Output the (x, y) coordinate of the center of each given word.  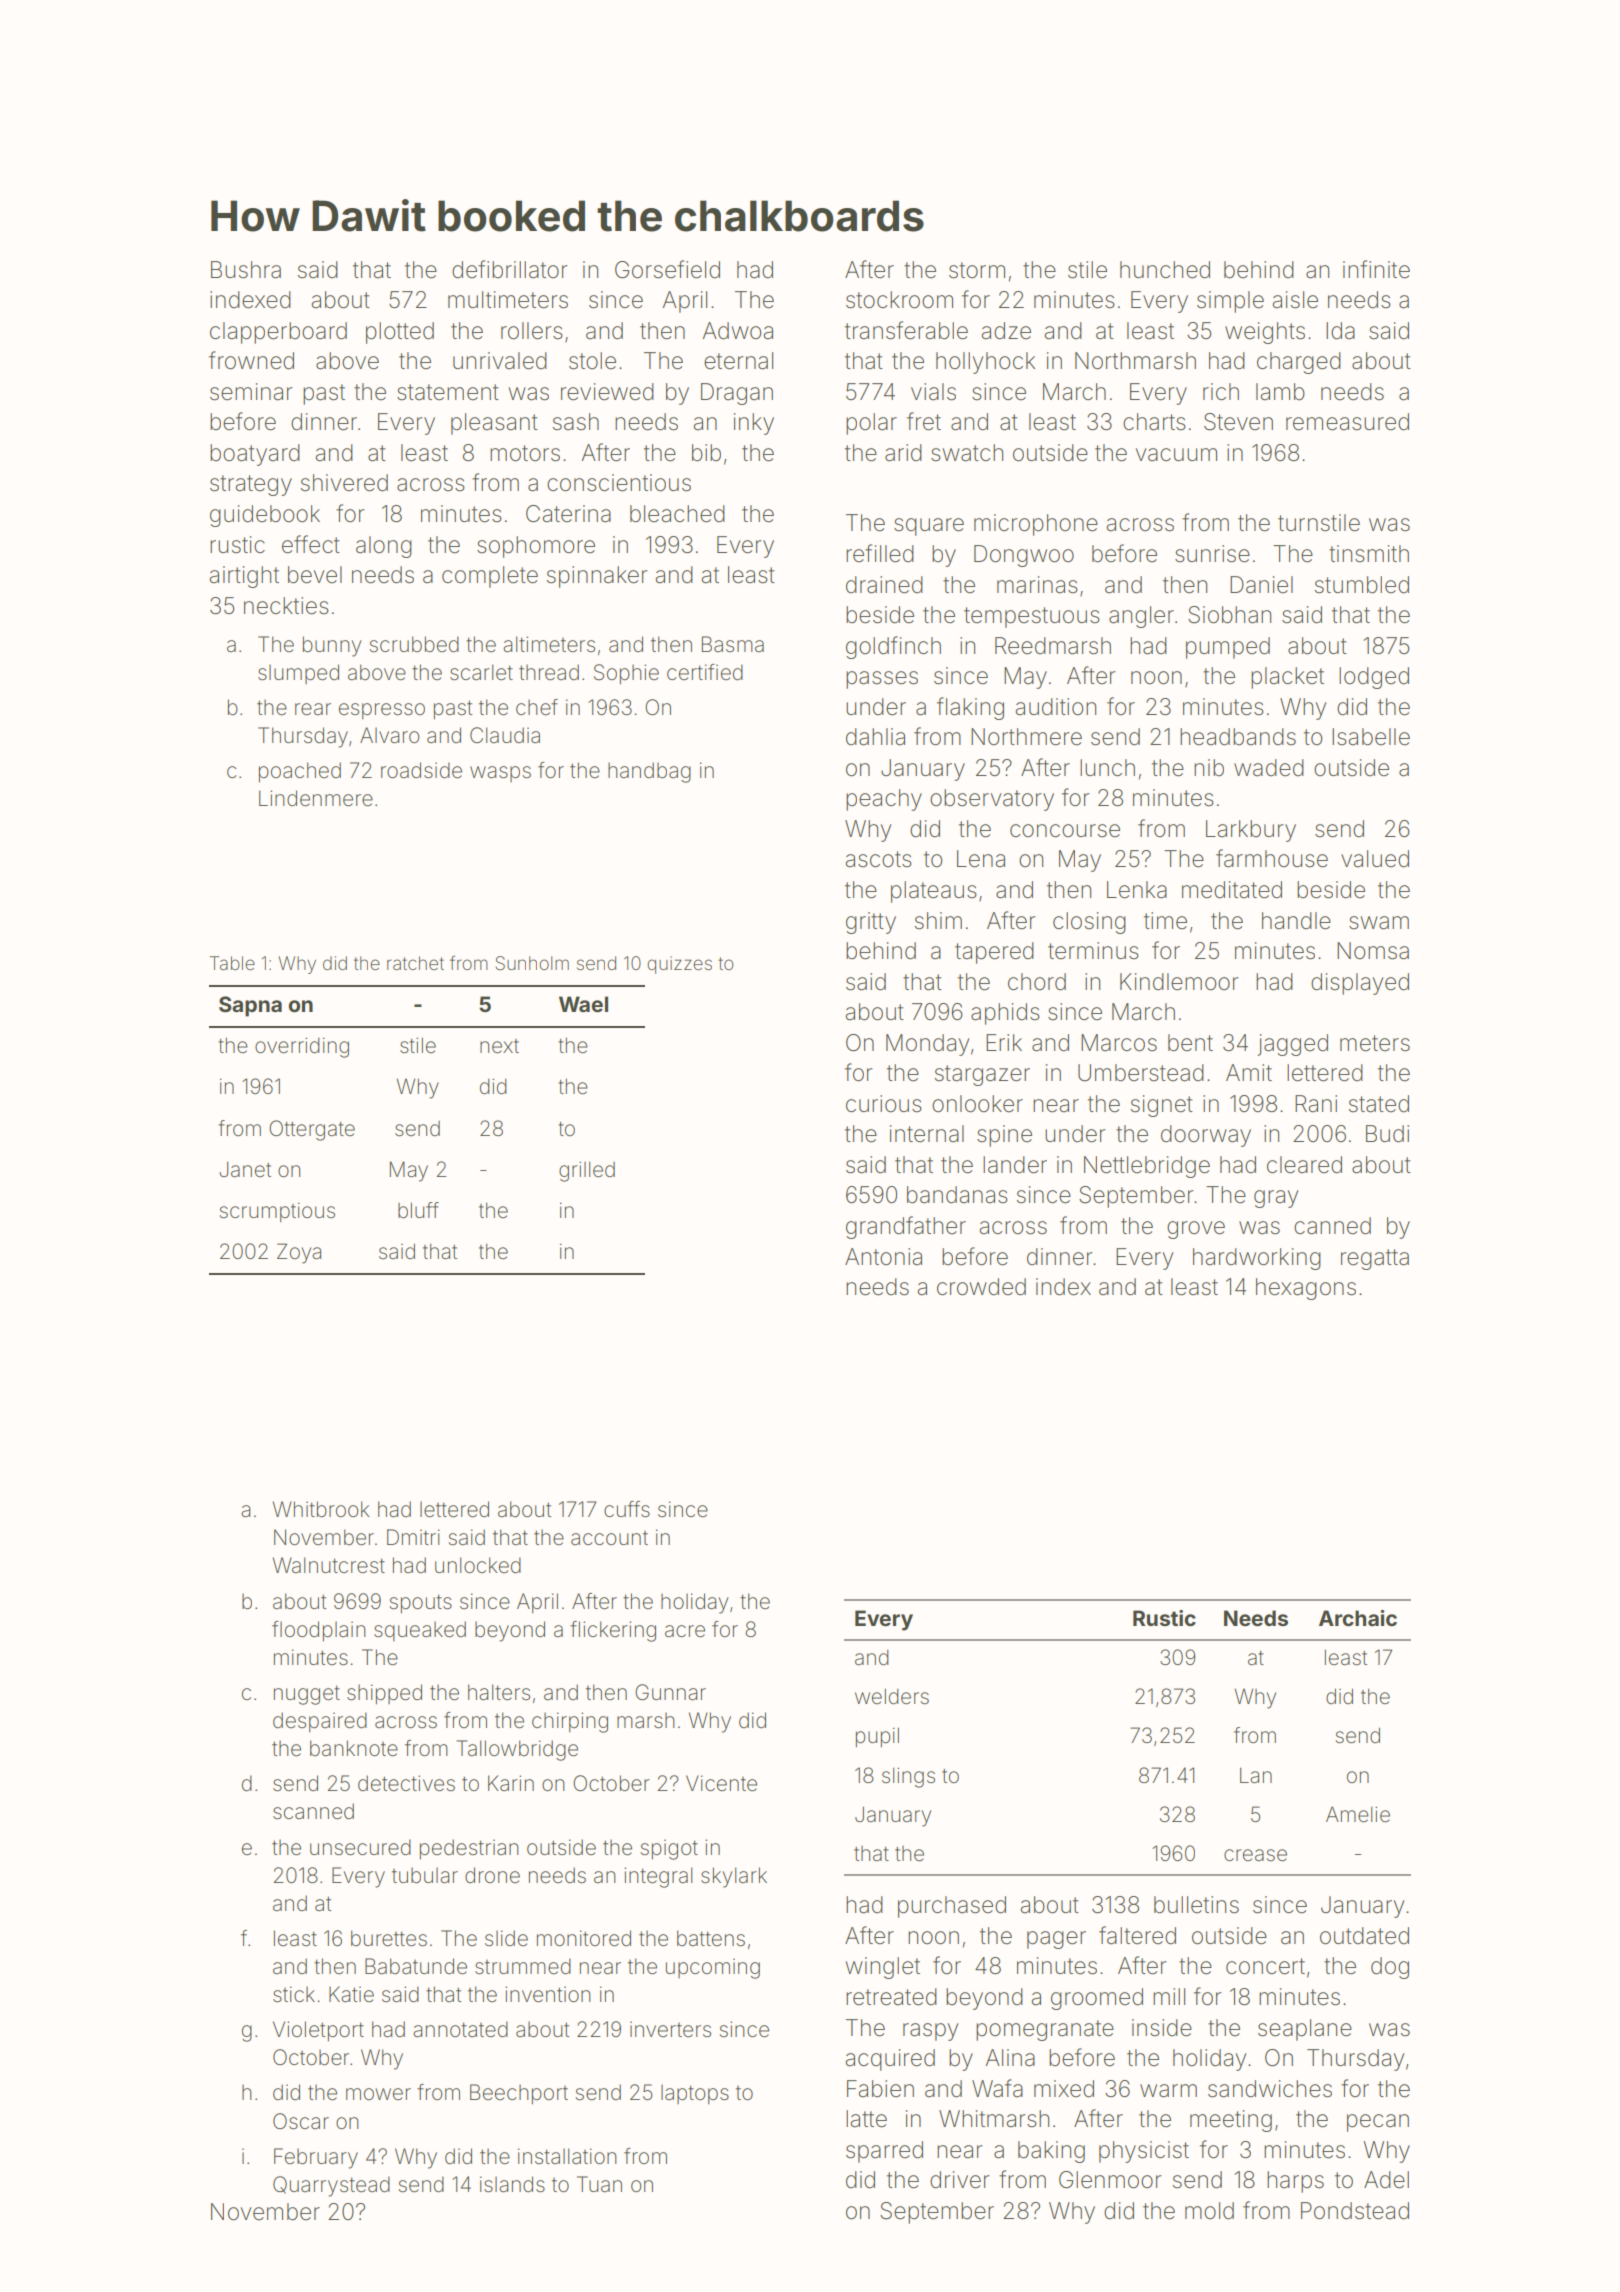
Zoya (299, 1253)
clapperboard (278, 333)
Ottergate (312, 1130)
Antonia (883, 1257)
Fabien (880, 2089)
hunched (1165, 270)
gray (1276, 1199)
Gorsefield (667, 269)
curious (884, 1104)
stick (294, 1994)
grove (1196, 1230)
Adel (1386, 2180)
